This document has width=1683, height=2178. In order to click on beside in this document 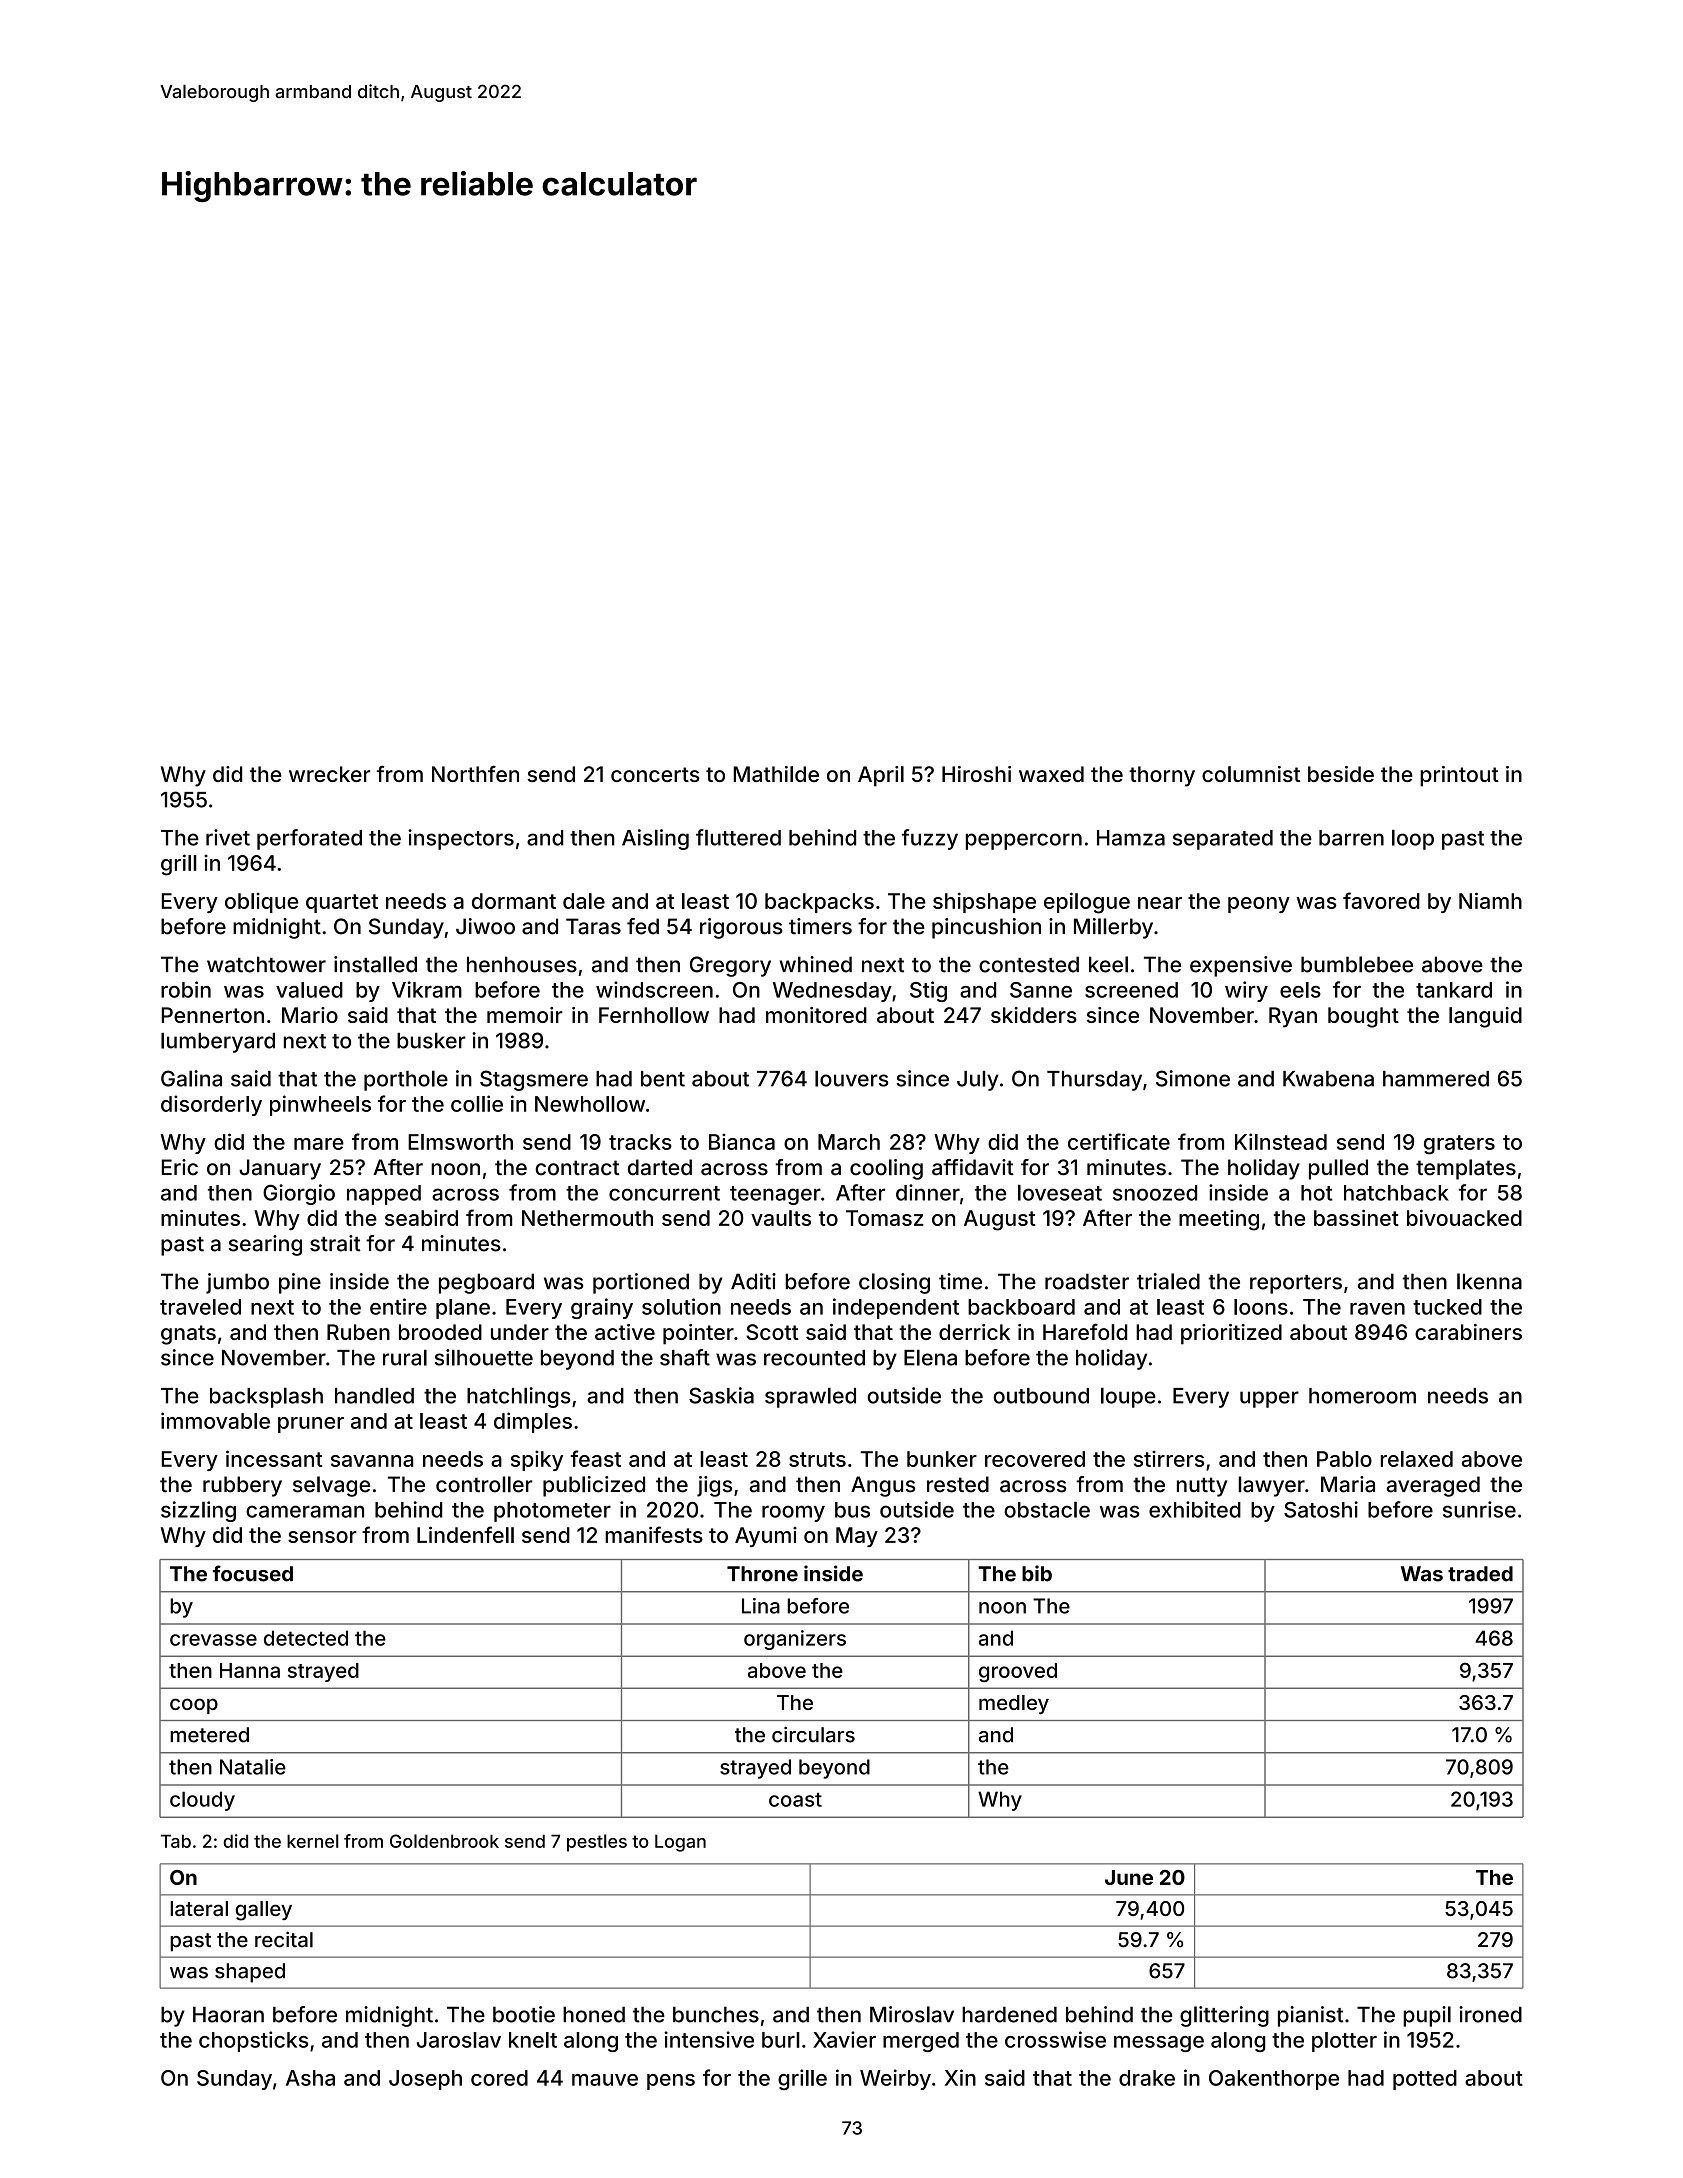, I will do `click(1341, 774)`.
